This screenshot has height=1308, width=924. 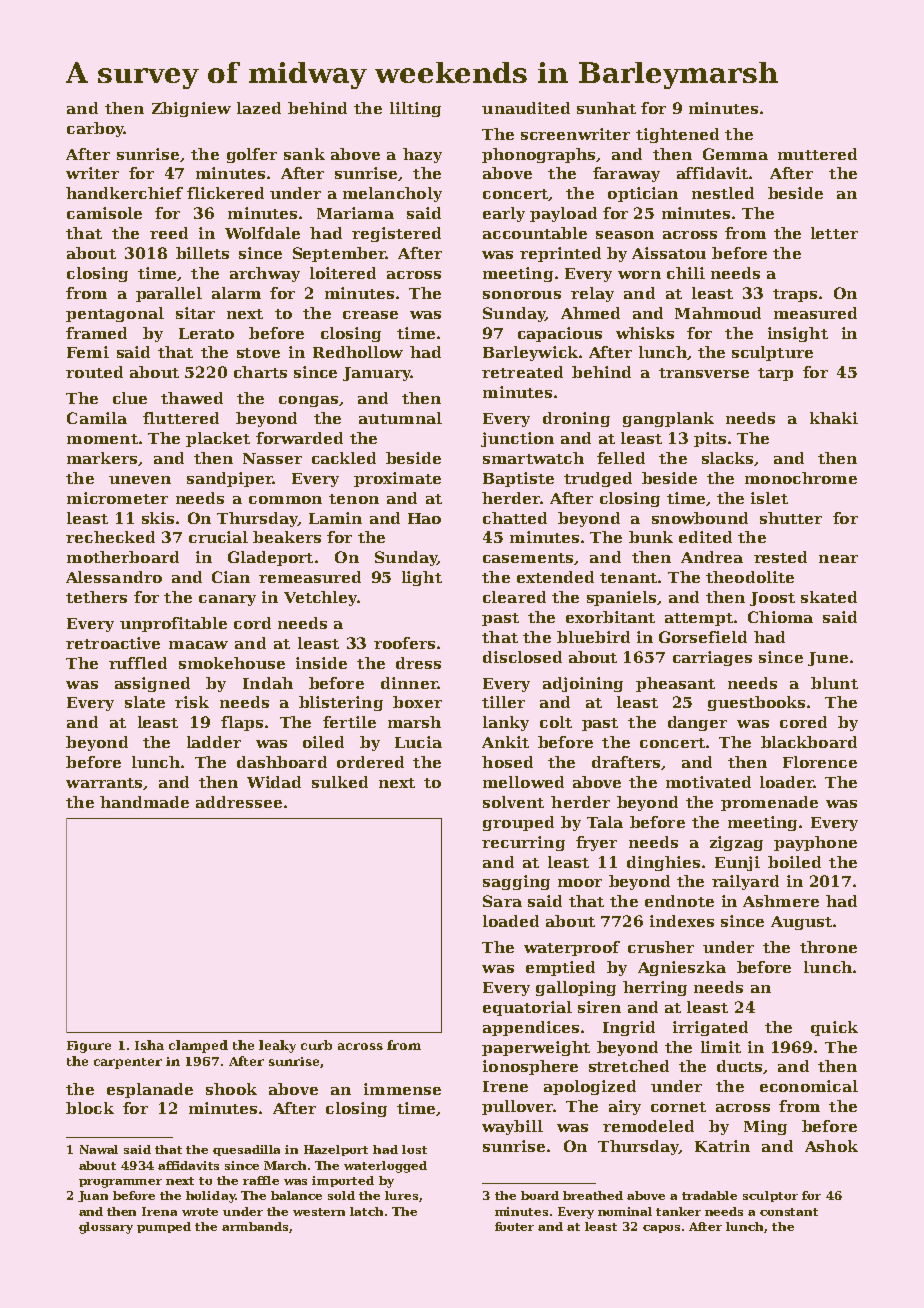 I want to click on sunhat, so click(x=606, y=108).
